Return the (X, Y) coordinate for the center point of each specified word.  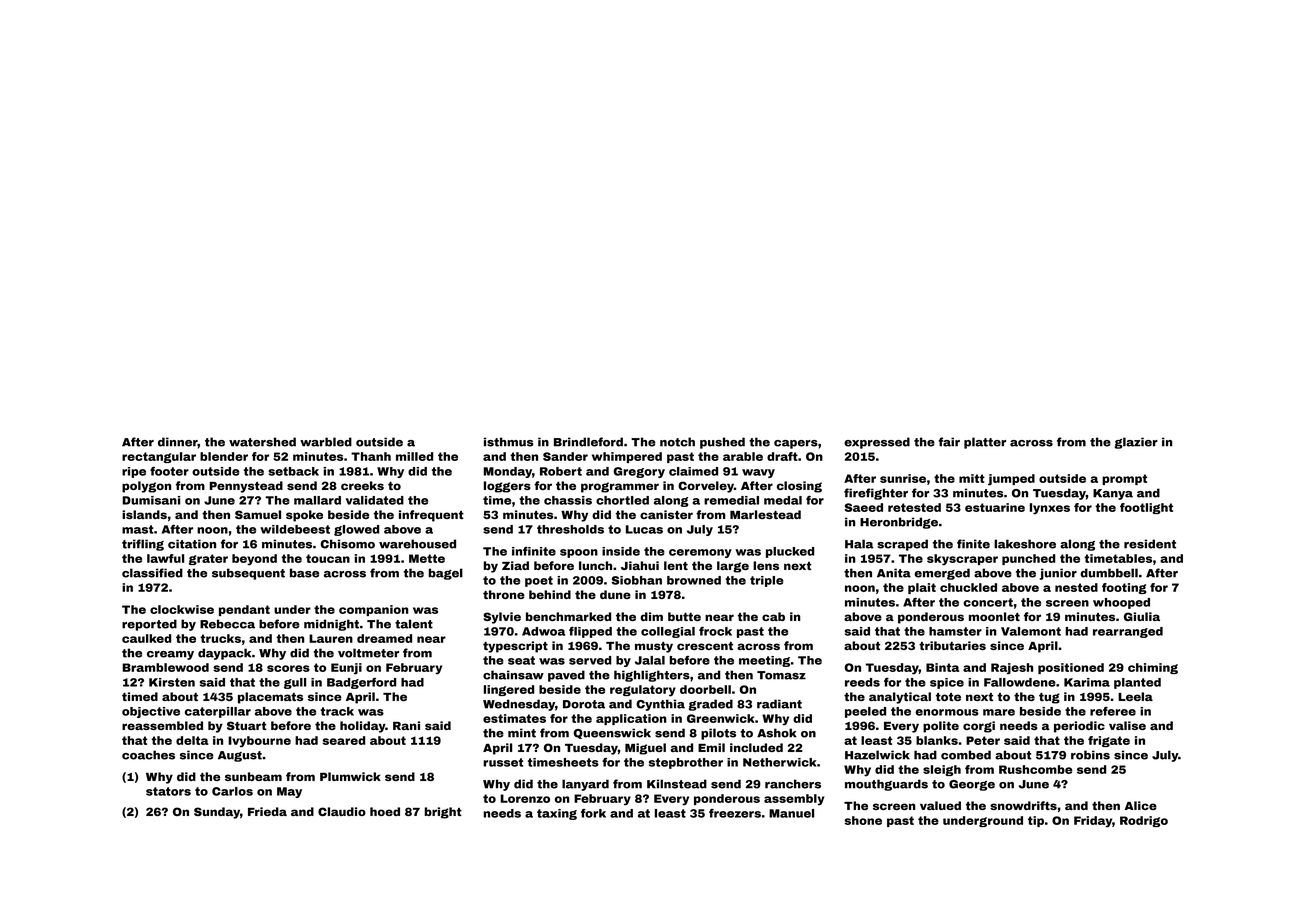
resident (1150, 544)
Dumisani (151, 500)
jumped (1011, 480)
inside (621, 551)
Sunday (217, 813)
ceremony (700, 553)
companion (373, 610)
